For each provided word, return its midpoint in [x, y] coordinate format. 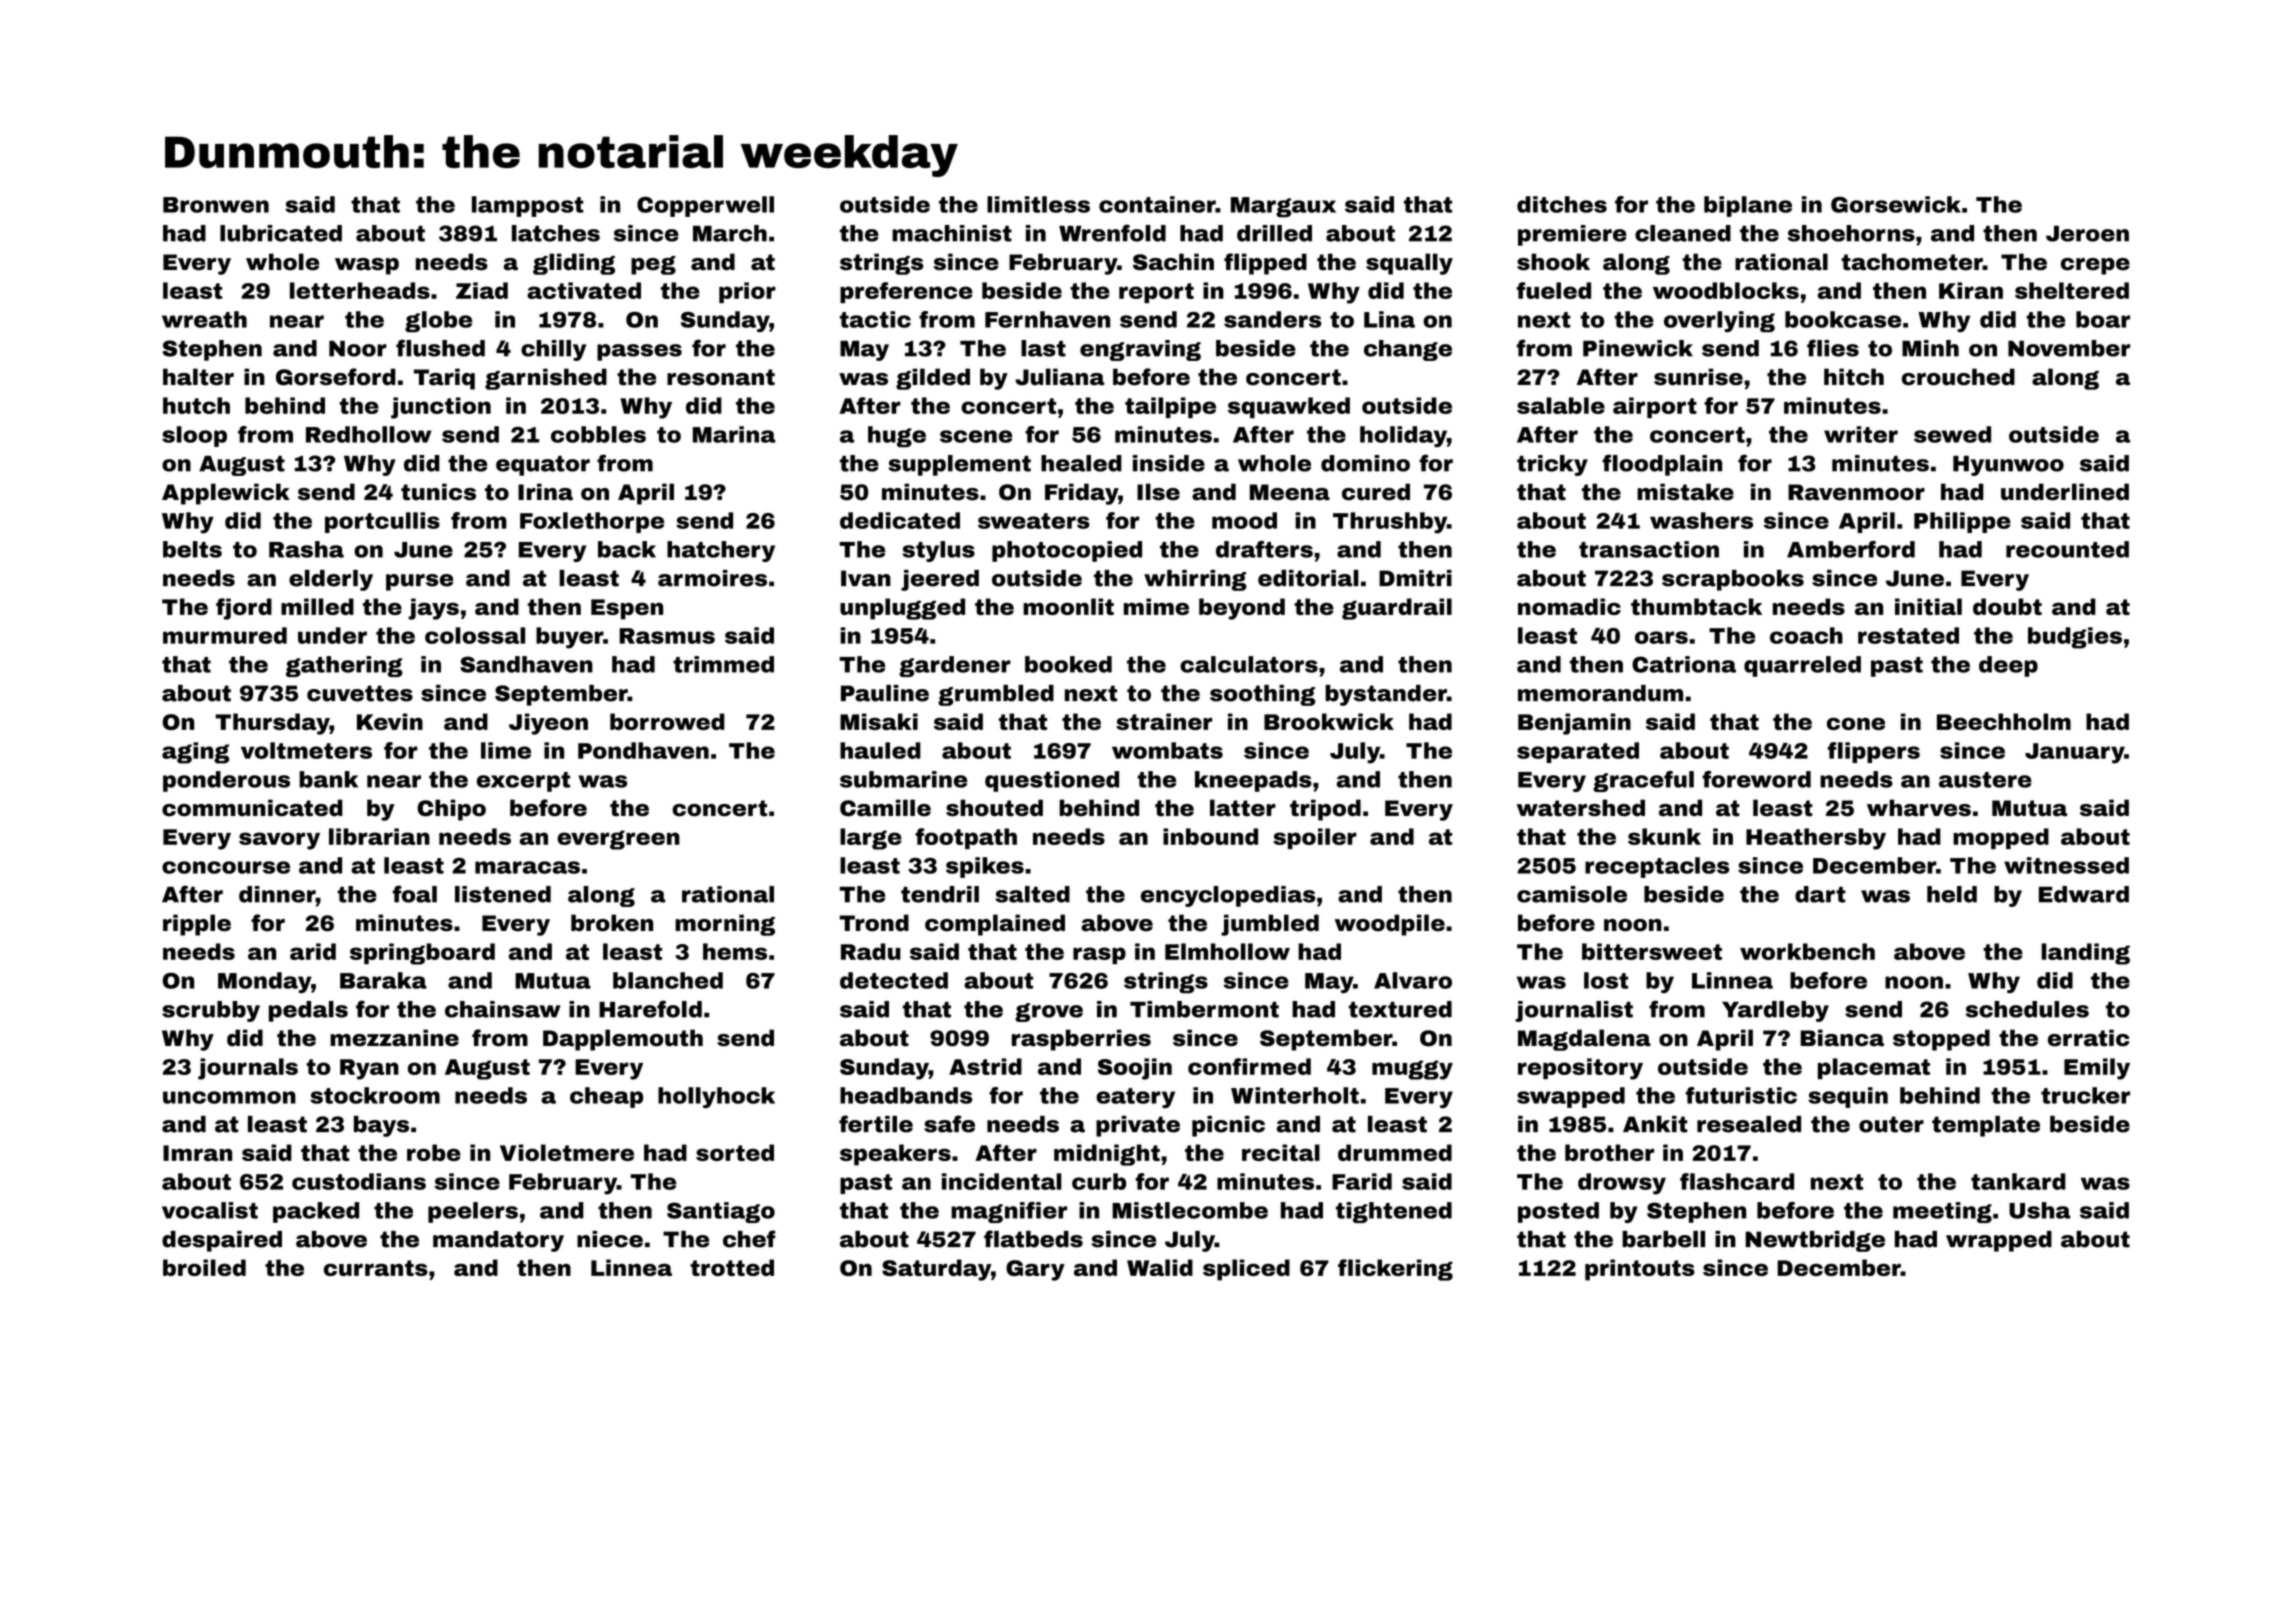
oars [1661, 637]
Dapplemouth [623, 1040]
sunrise [1698, 377]
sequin [1848, 1097]
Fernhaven [1047, 319]
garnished [546, 379]
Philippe [1962, 522]
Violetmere [567, 1152]
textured [1400, 1009]
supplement [959, 465]
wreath [204, 319]
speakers [895, 1155]
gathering [344, 666]
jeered [940, 580]
